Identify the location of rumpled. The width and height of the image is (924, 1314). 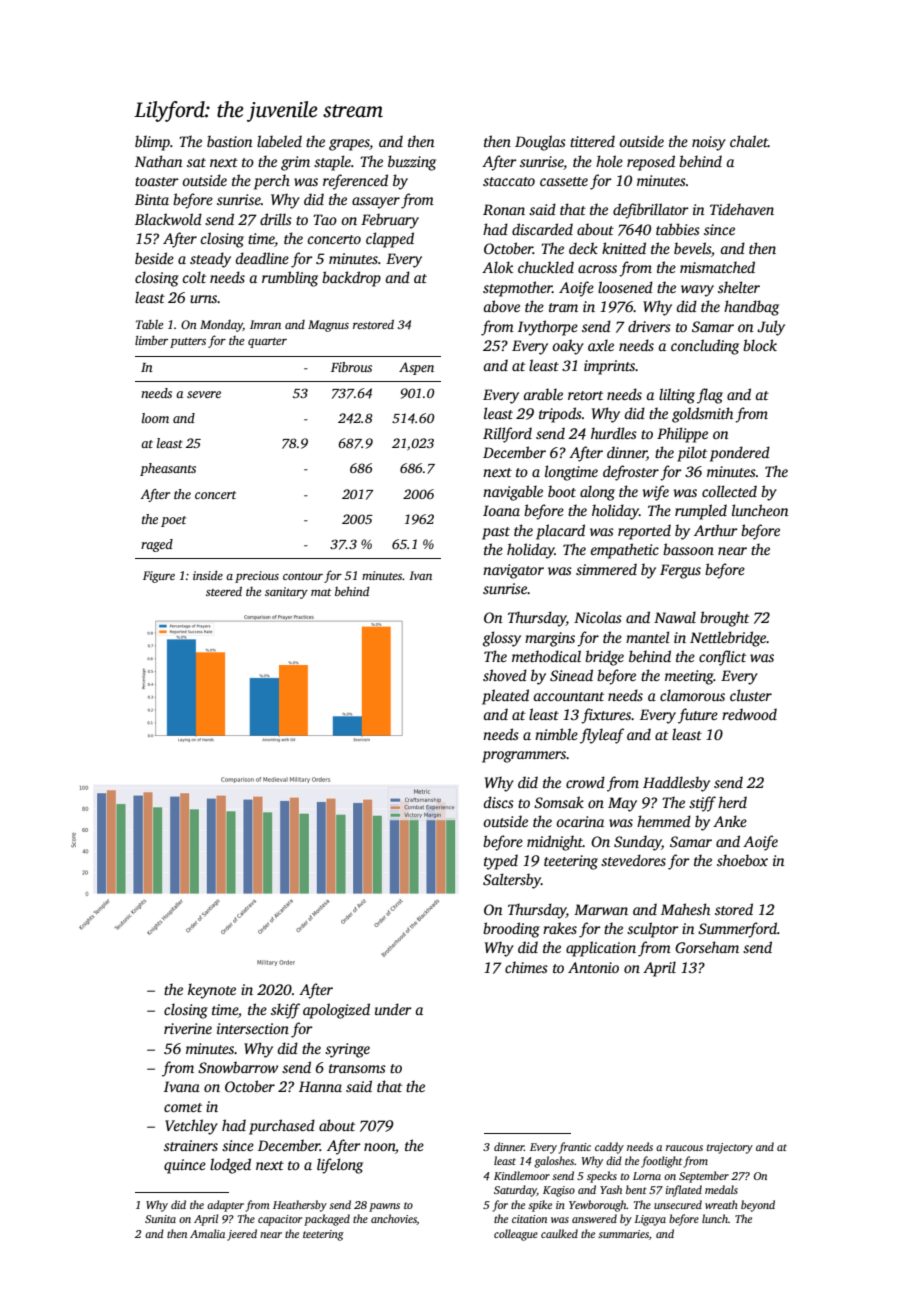
(701, 512).
